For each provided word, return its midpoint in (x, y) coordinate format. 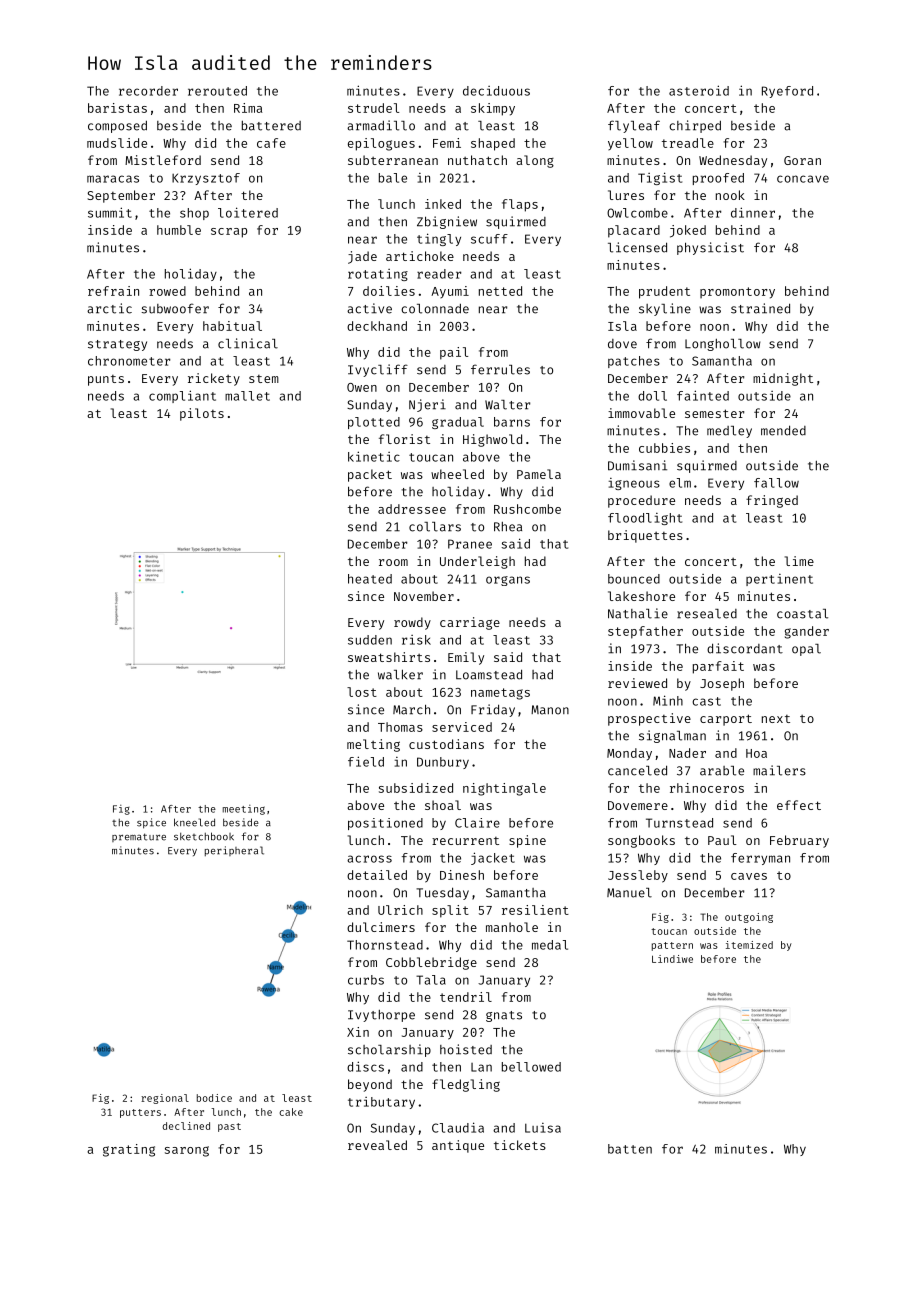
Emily (466, 658)
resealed (707, 614)
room (393, 562)
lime (799, 561)
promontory (737, 293)
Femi (447, 143)
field (366, 761)
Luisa (543, 1128)
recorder (148, 91)
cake (291, 1112)
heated (370, 579)
